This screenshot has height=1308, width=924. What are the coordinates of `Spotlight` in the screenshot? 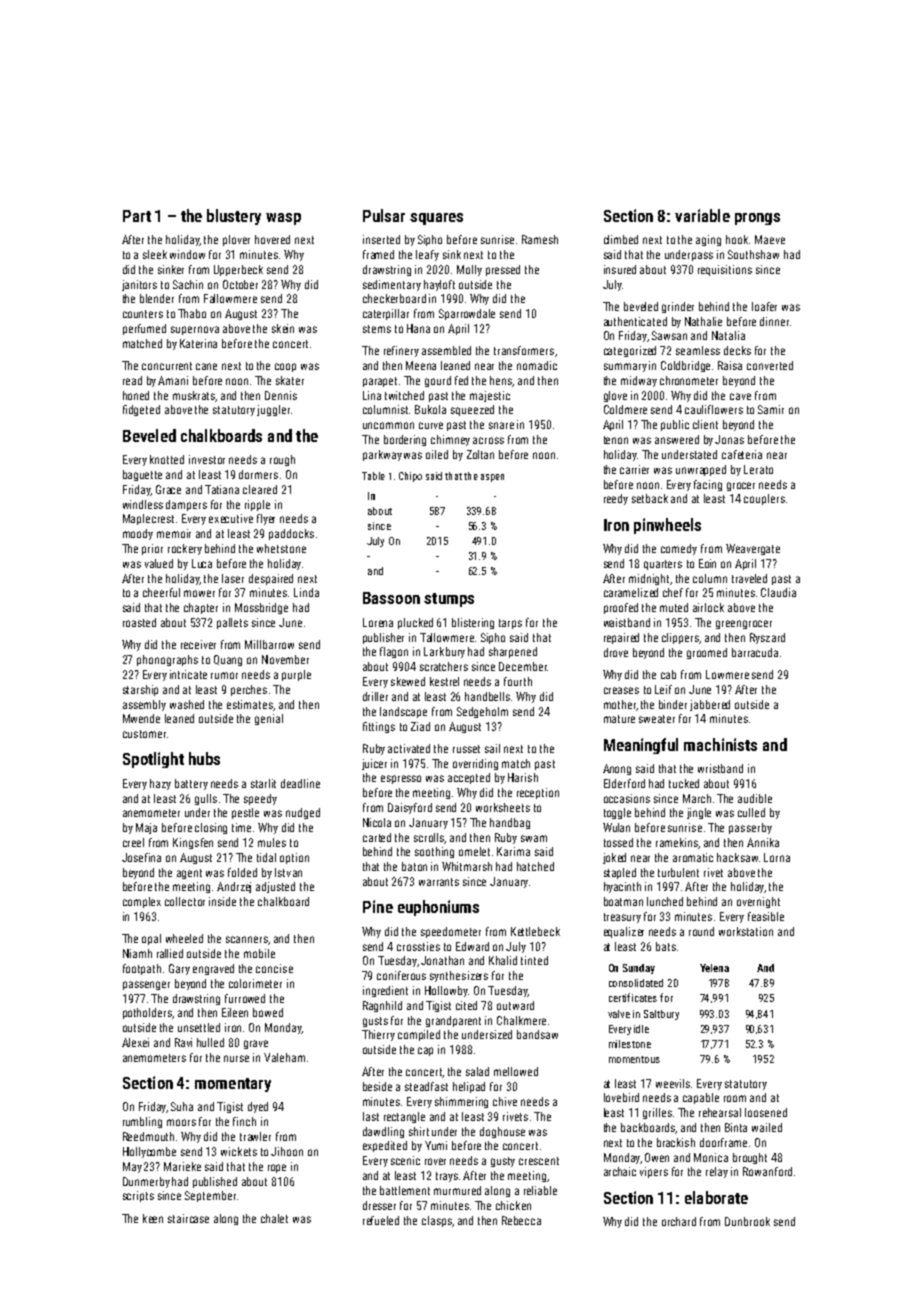 It's located at (153, 760).
